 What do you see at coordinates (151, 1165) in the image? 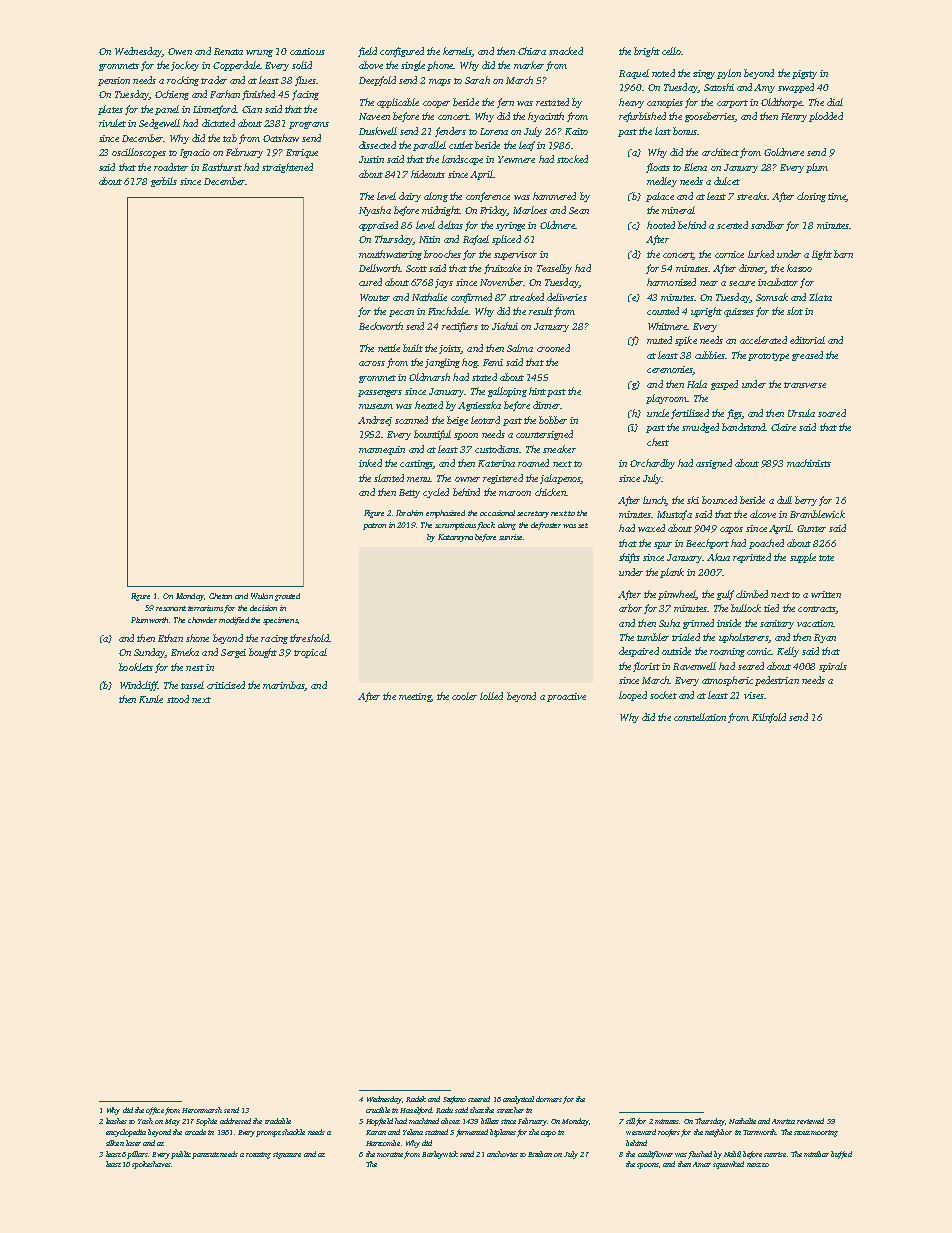
I see `spokeshaves` at bounding box center [151, 1165].
